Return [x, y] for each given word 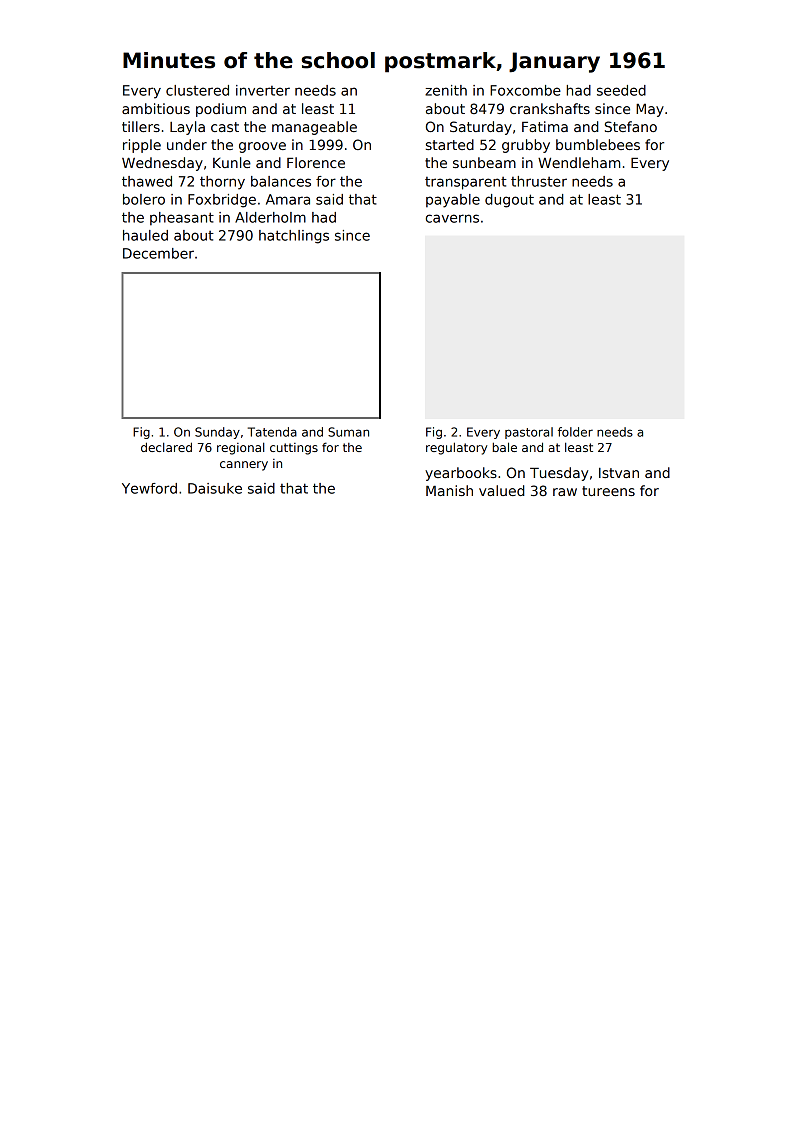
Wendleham [579, 162]
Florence [316, 162]
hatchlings [294, 237]
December [158, 253]
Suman [348, 432]
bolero [144, 199]
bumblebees [598, 144]
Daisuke [215, 488]
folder [575, 432]
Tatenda [272, 432]
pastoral [529, 433]
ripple [142, 146]
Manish [449, 490]
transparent [466, 183]
